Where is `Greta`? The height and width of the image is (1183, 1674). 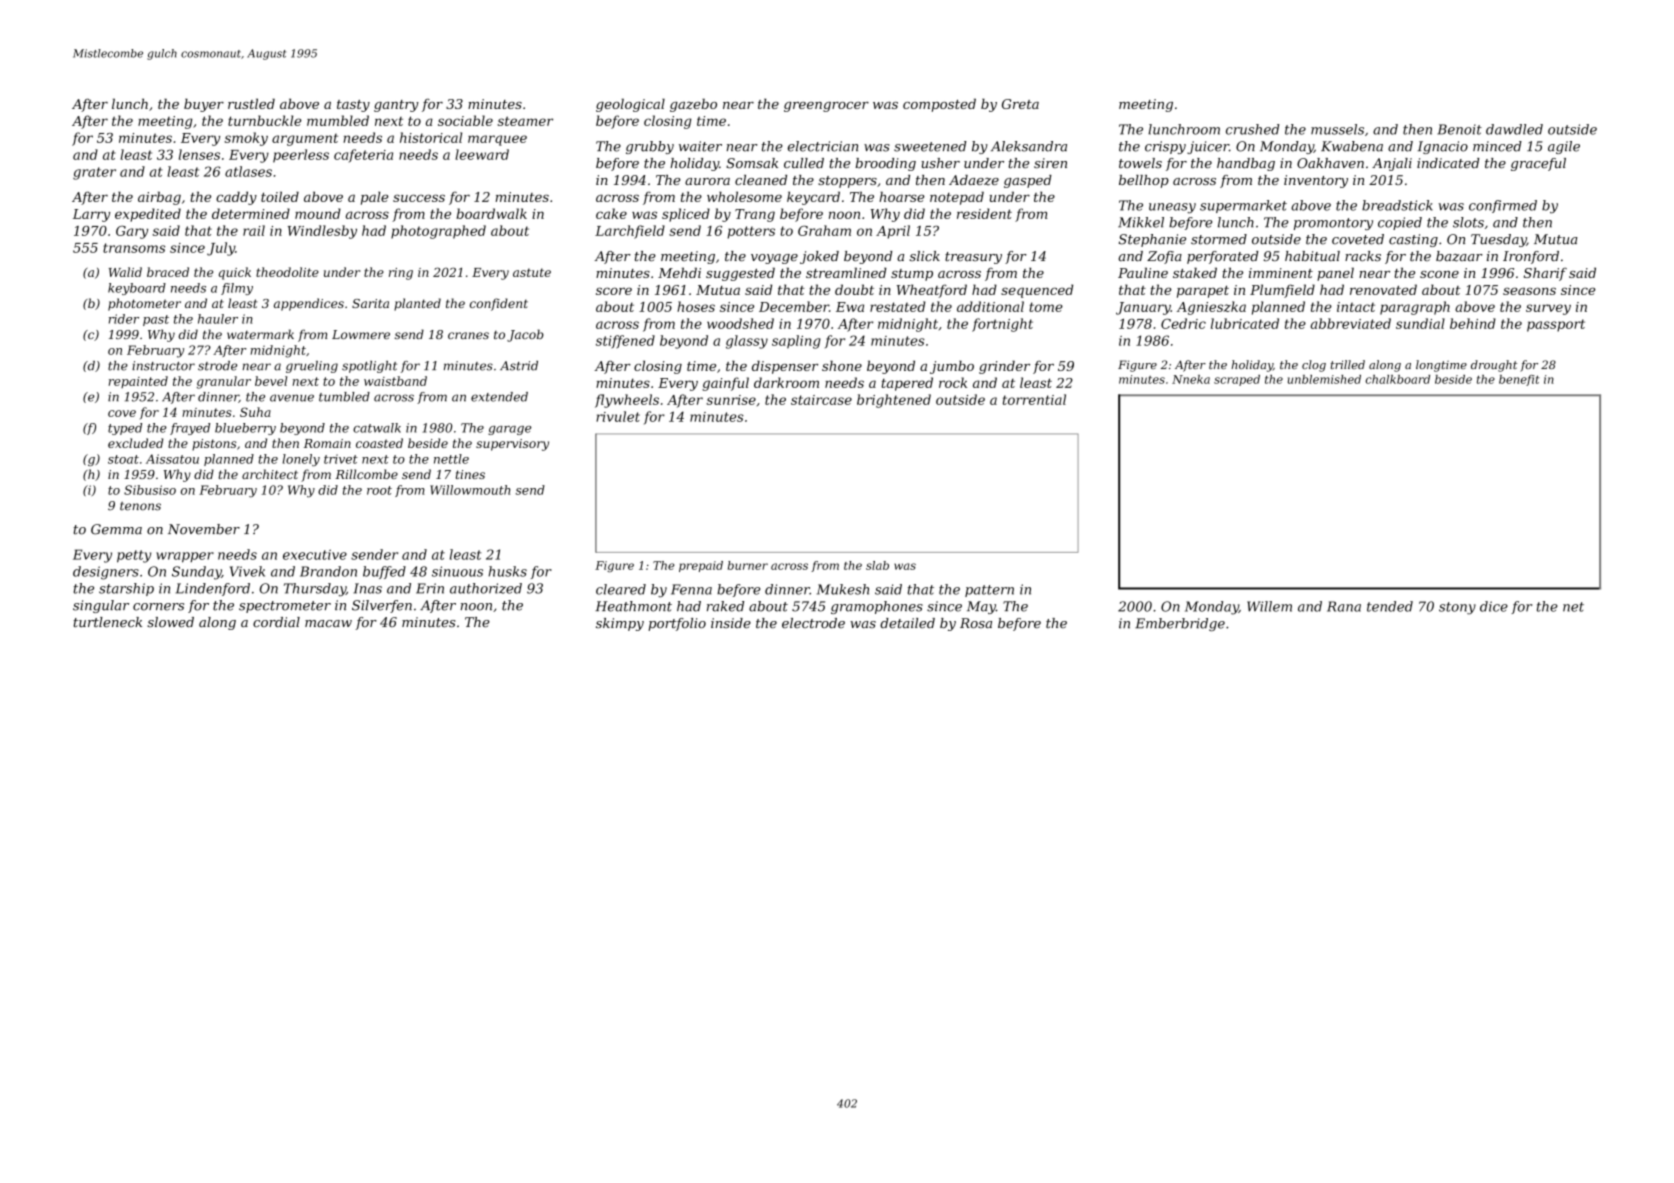
Greta is located at coordinates (1020, 104).
